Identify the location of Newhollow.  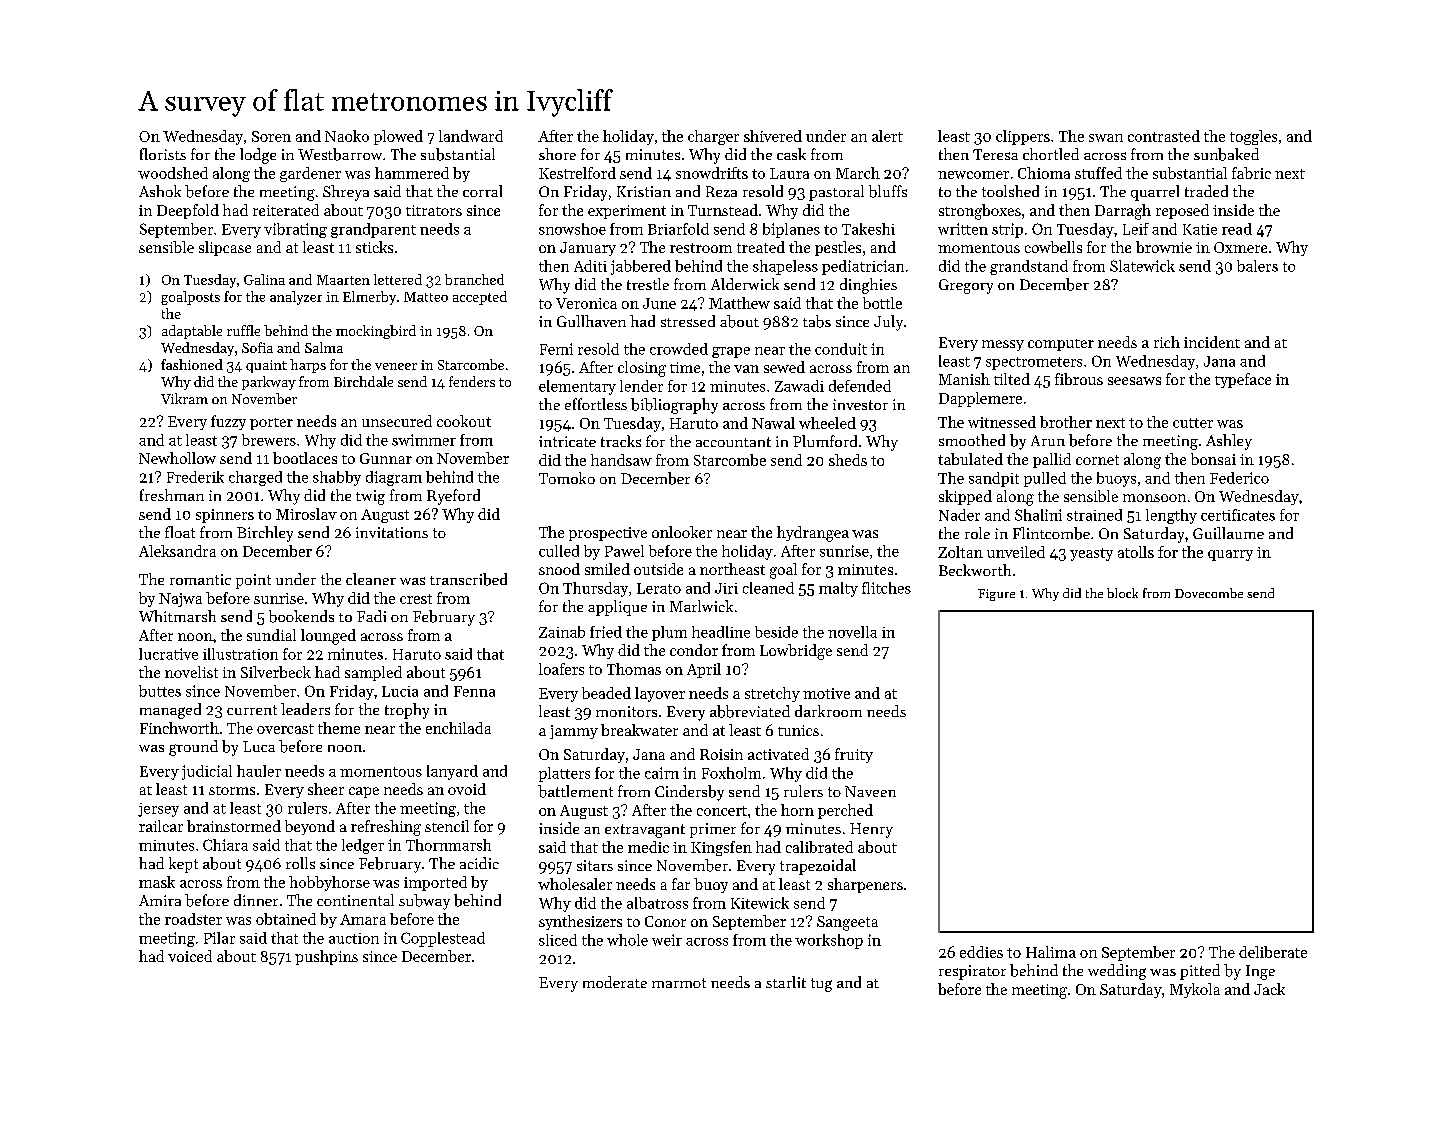
(177, 458).
